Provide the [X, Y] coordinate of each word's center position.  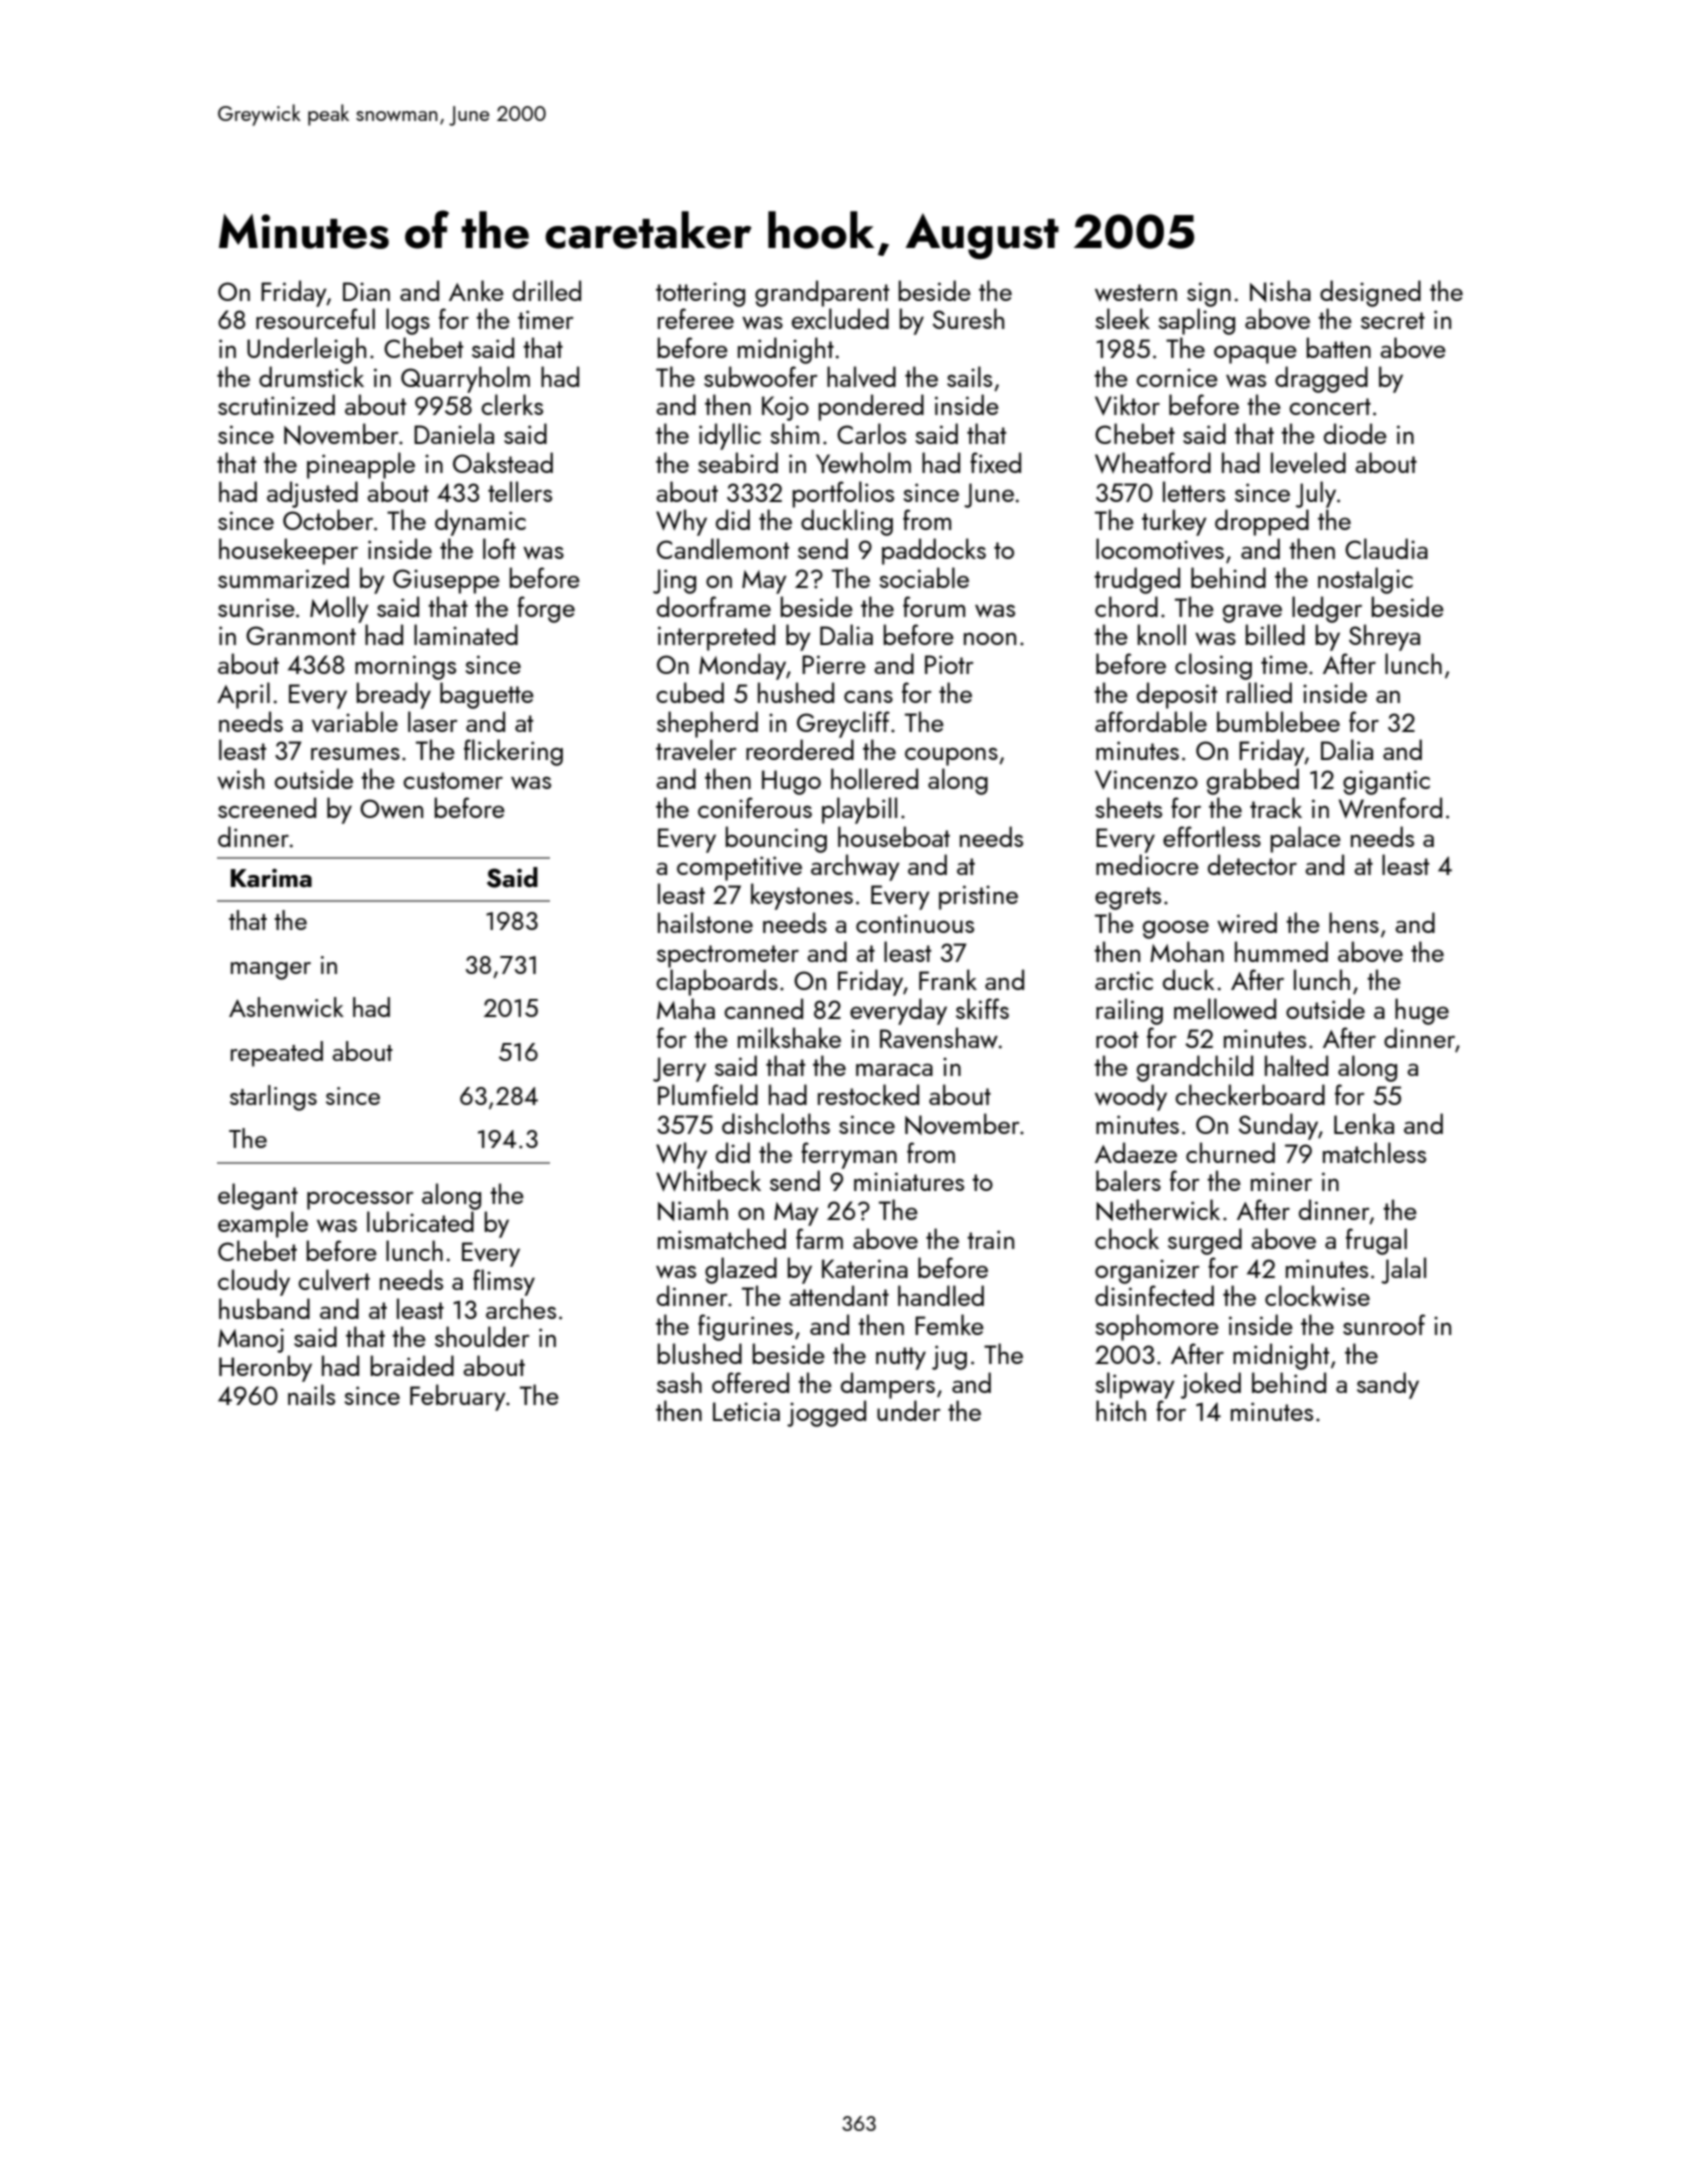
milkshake [789, 1037]
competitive [739, 868]
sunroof [1384, 1324]
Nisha [1280, 291]
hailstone [705, 922]
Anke [476, 290]
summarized [283, 577]
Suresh [968, 318]
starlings [273, 1098]
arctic [1124, 980]
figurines [745, 1327]
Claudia [1386, 548]
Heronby [265, 1368]
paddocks [934, 551]
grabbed [1253, 781]
